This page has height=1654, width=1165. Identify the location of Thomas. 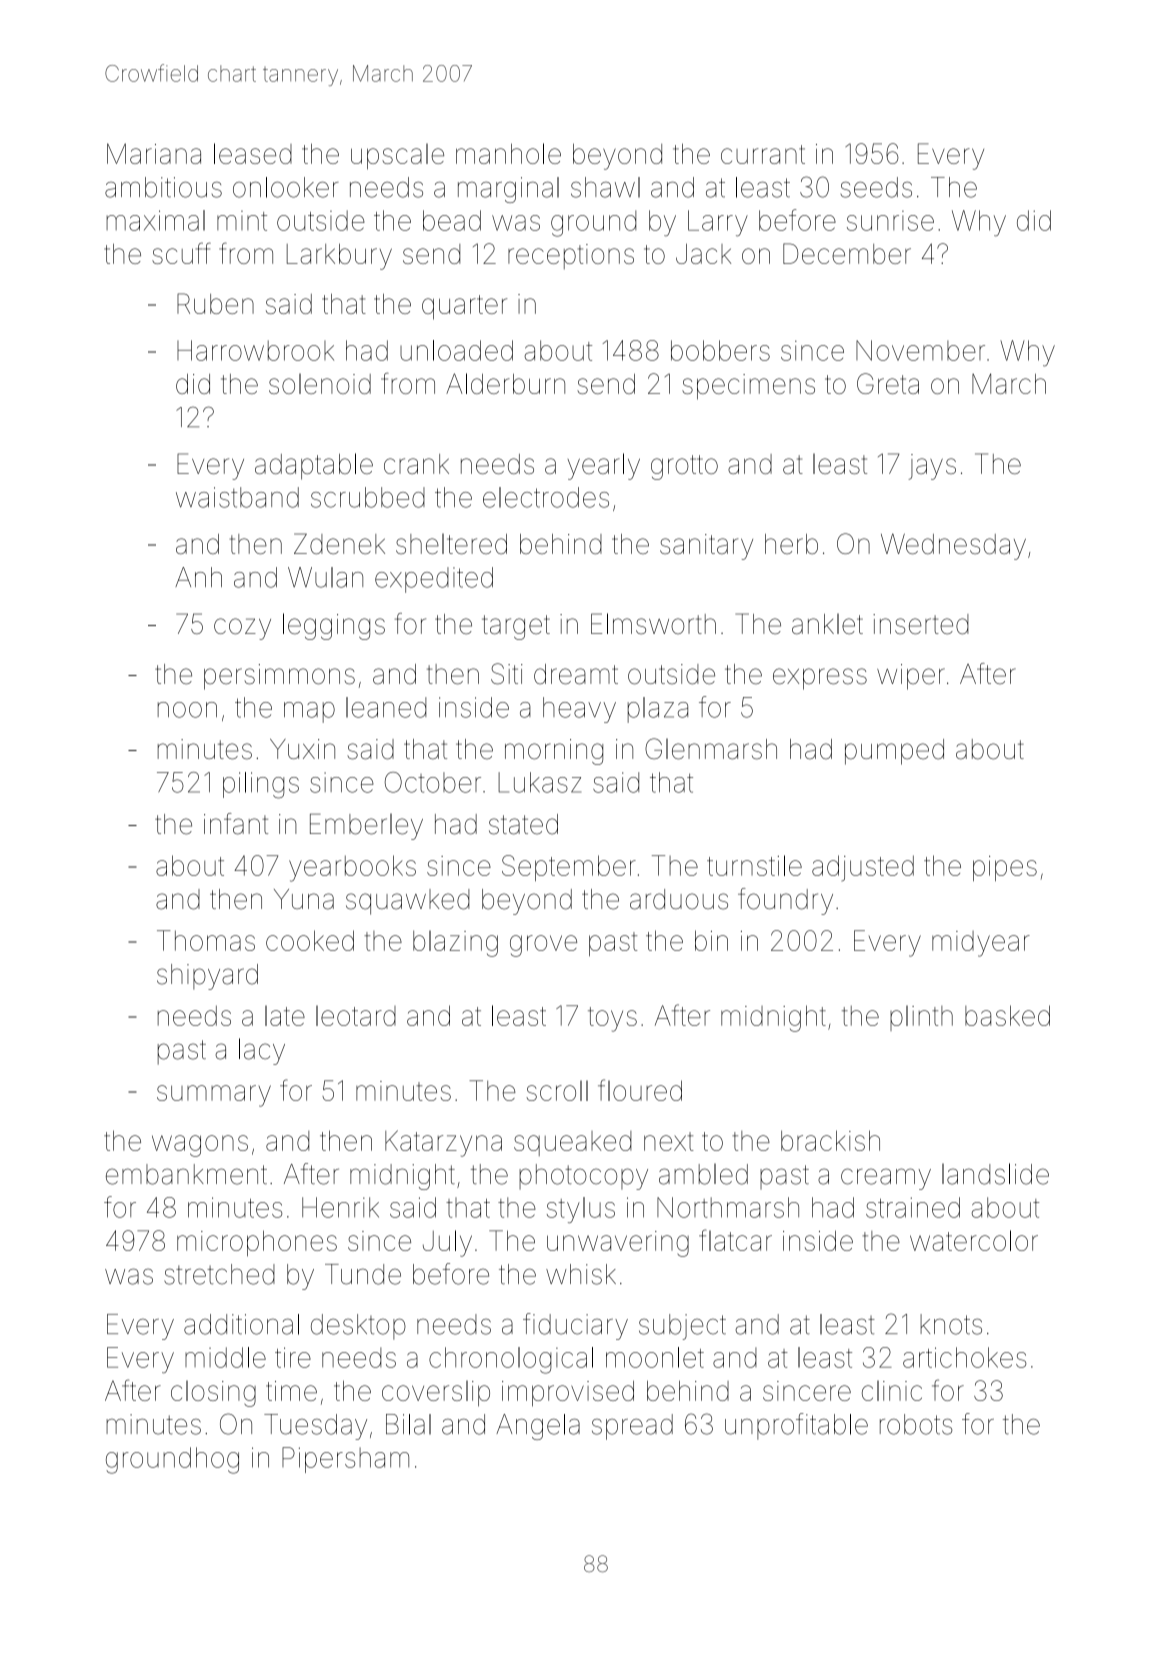
(206, 940).
